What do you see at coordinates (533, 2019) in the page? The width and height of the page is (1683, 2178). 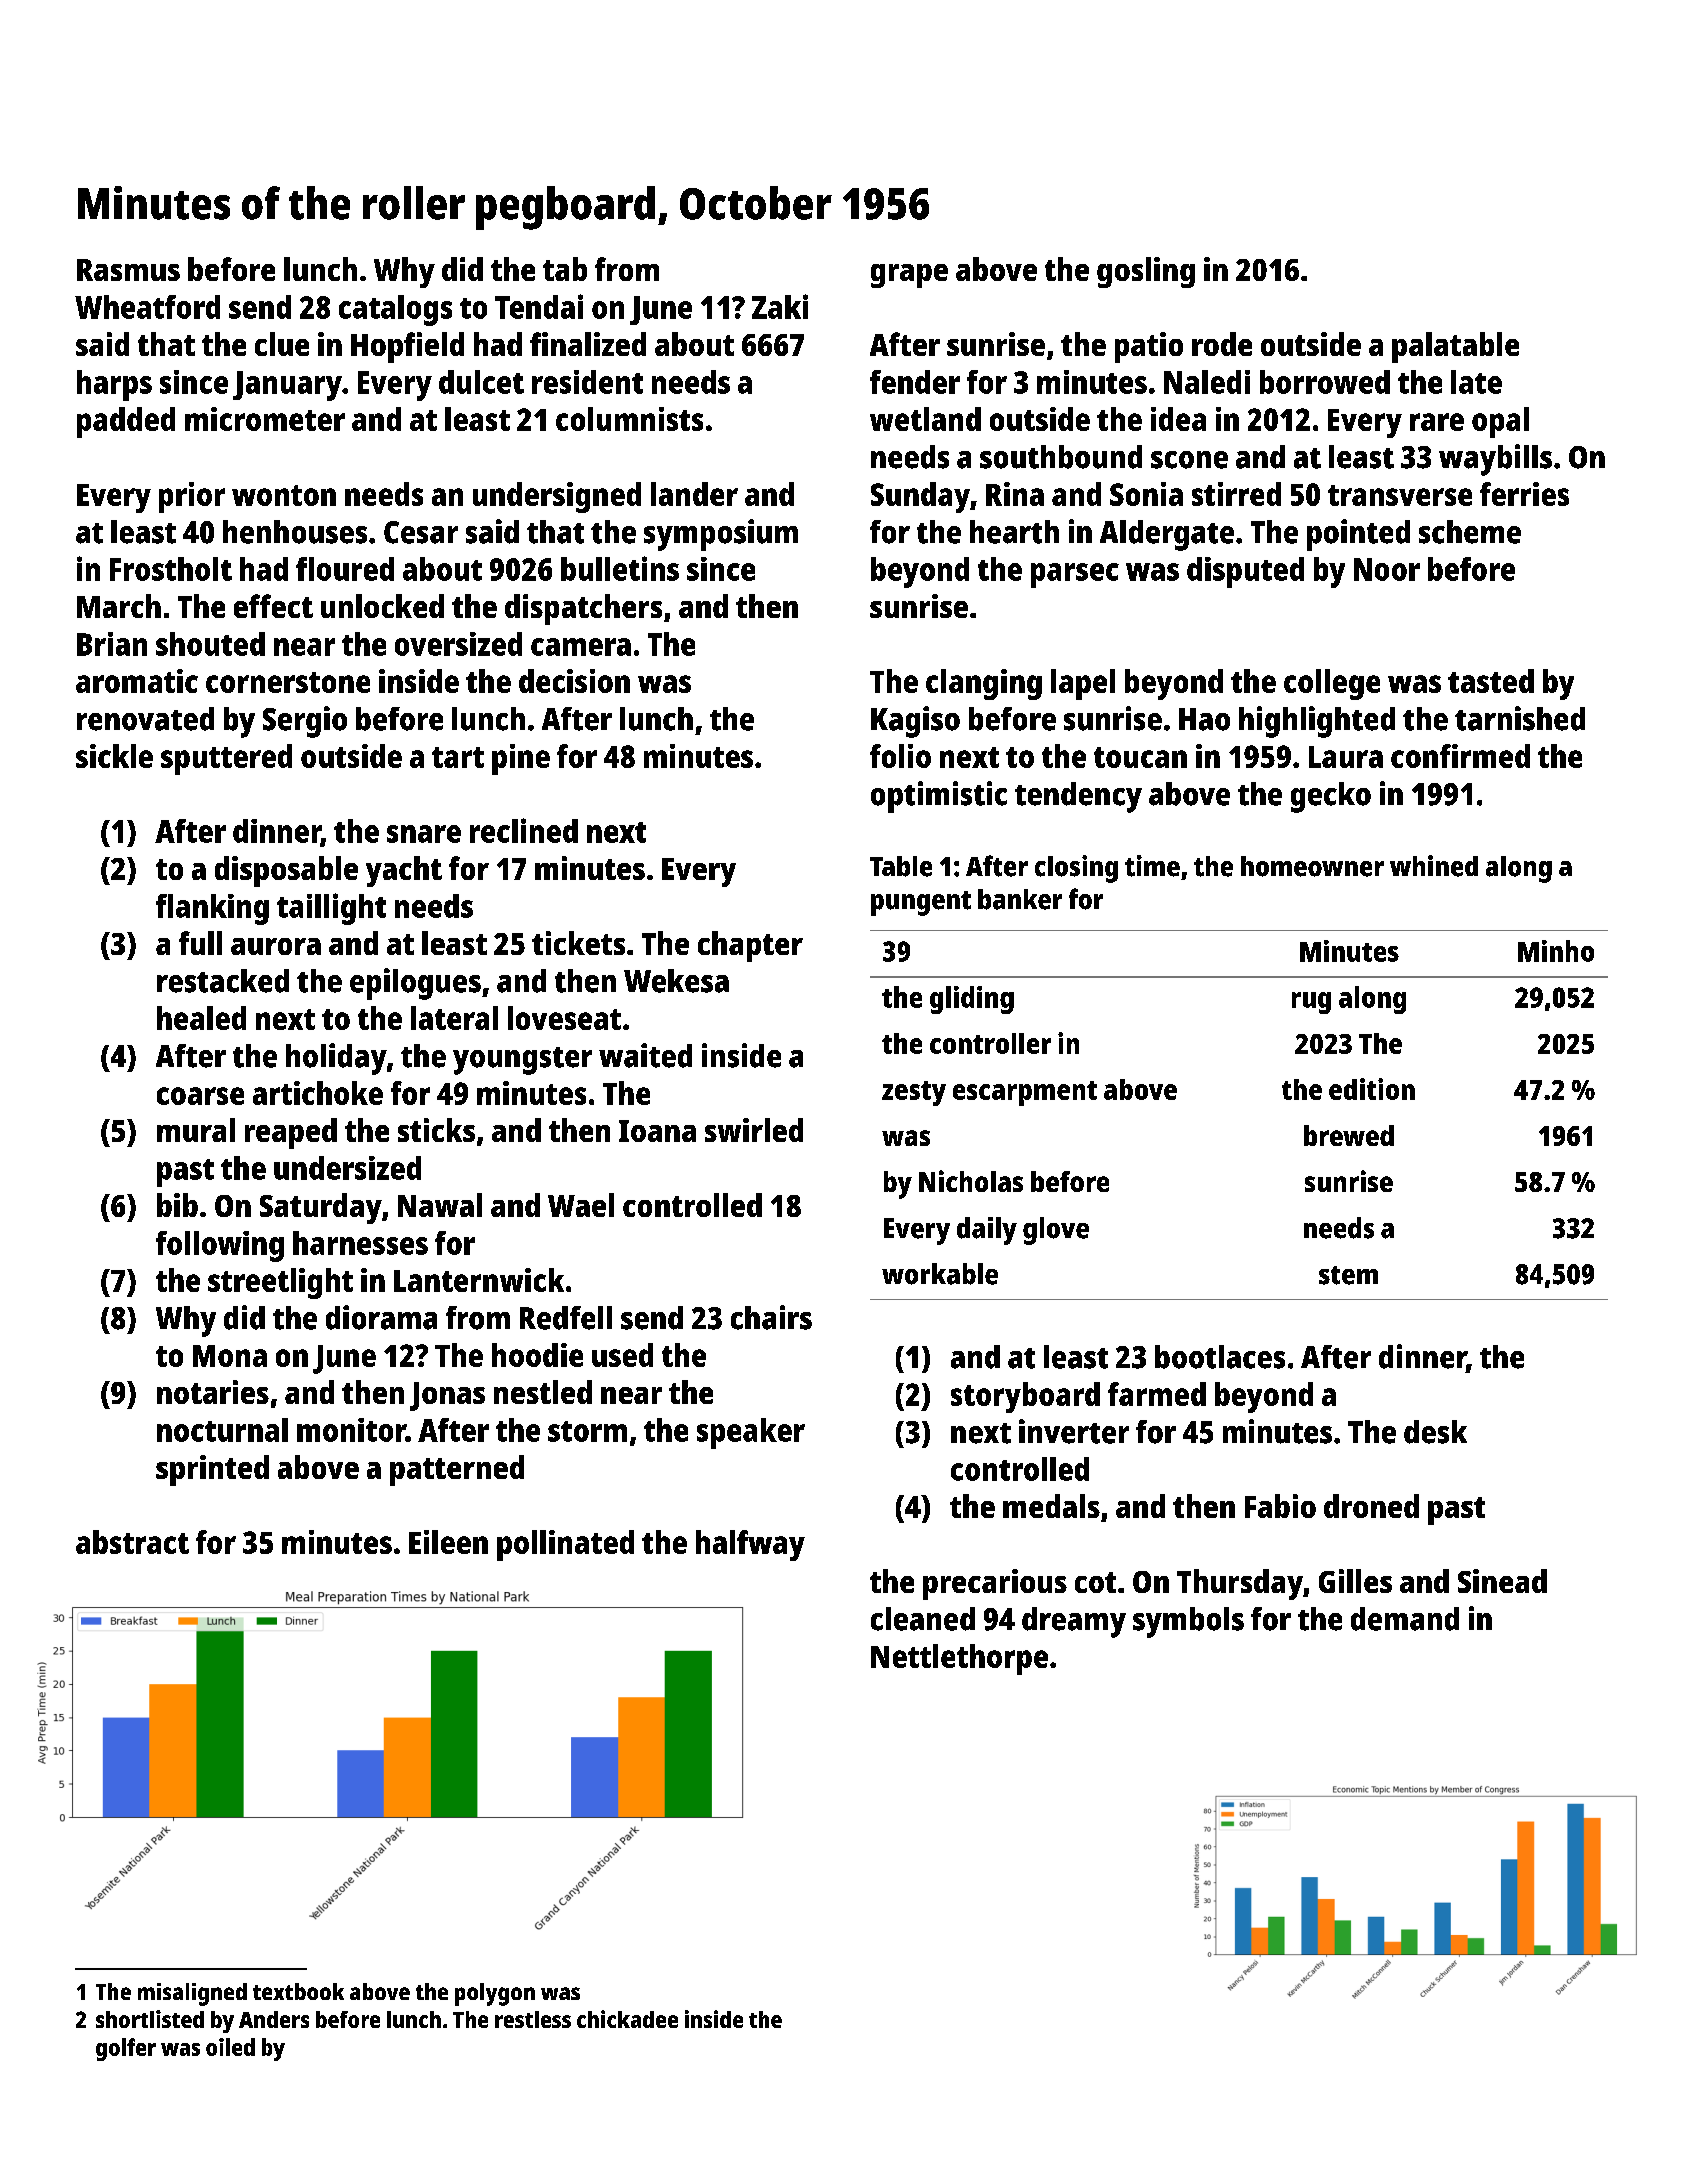 I see `restless` at bounding box center [533, 2019].
